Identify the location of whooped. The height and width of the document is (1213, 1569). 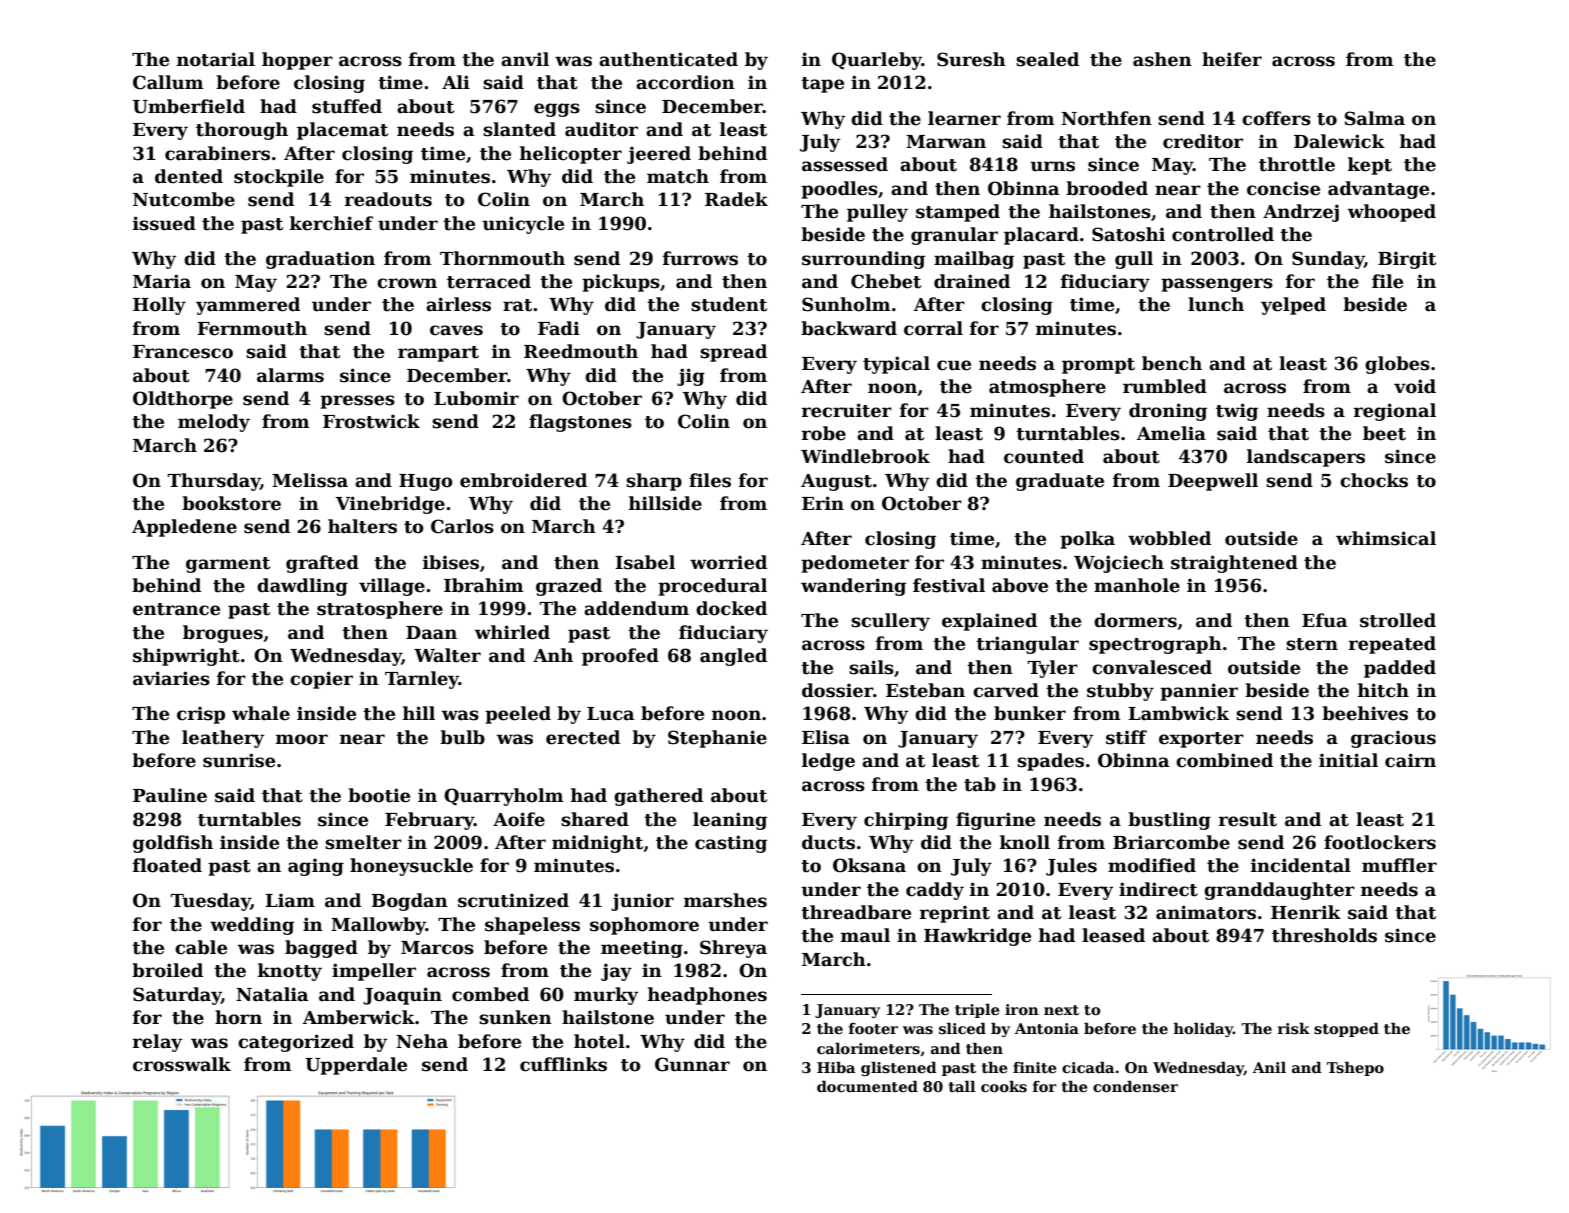
(1392, 213).
